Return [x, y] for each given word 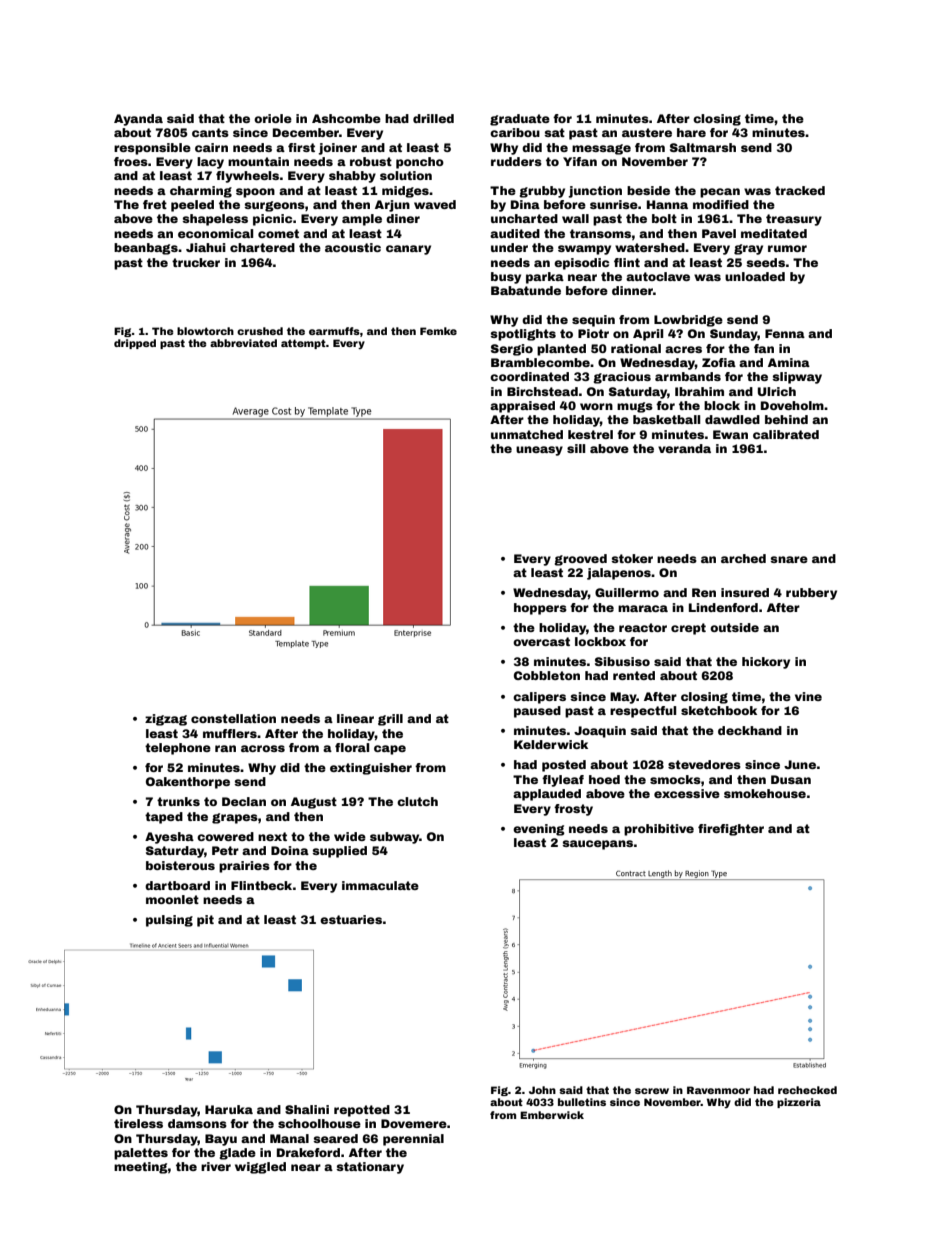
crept [688, 629]
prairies [244, 867]
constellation [233, 718]
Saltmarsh [703, 147]
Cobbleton [547, 675]
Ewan [730, 434]
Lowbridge [688, 321]
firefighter [731, 830]
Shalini [307, 1109]
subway [394, 838]
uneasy [539, 451]
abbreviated [243, 343]
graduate [520, 120]
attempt [303, 344]
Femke [438, 331]
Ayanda [138, 120]
